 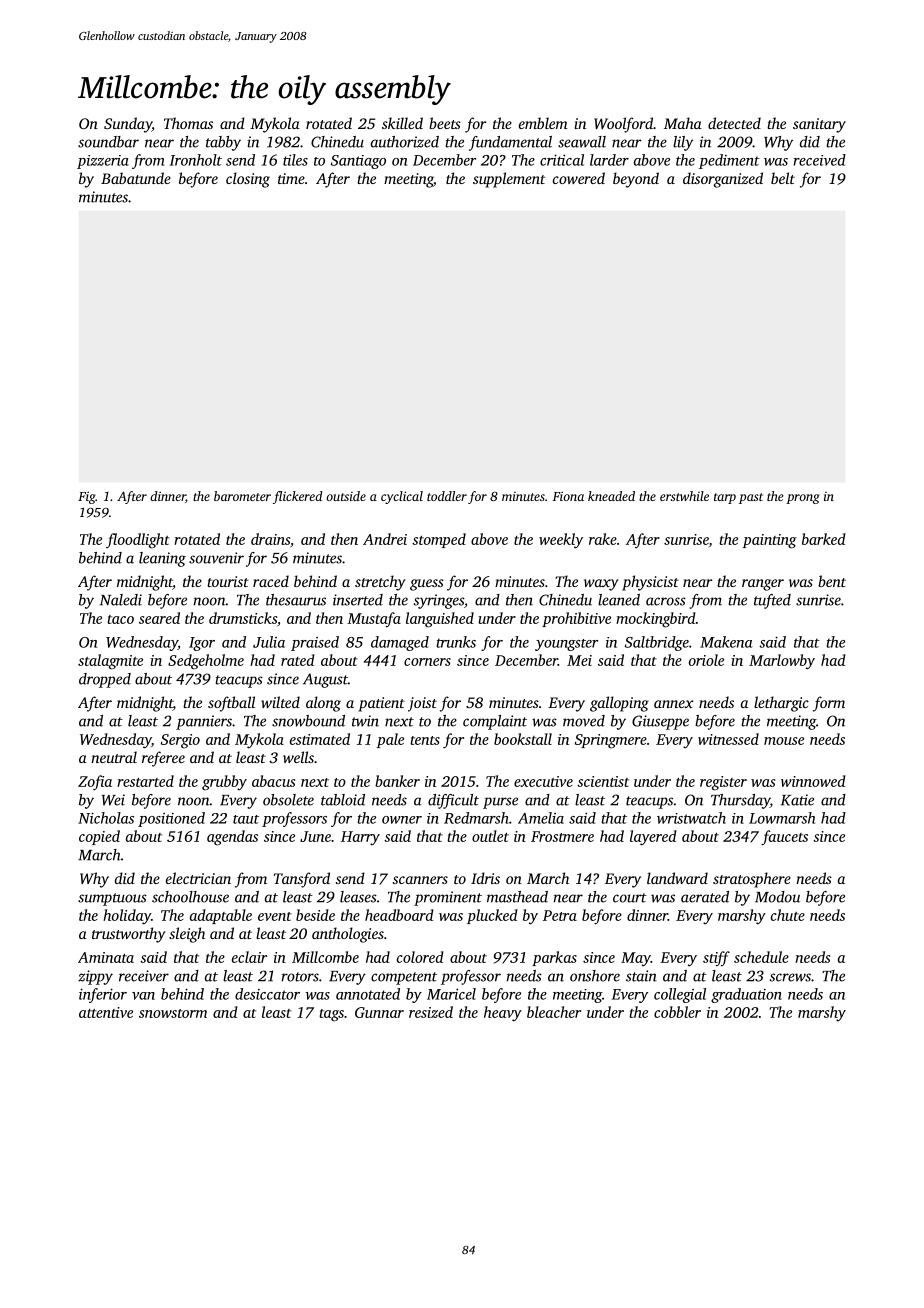 I want to click on emblem, so click(x=543, y=123).
